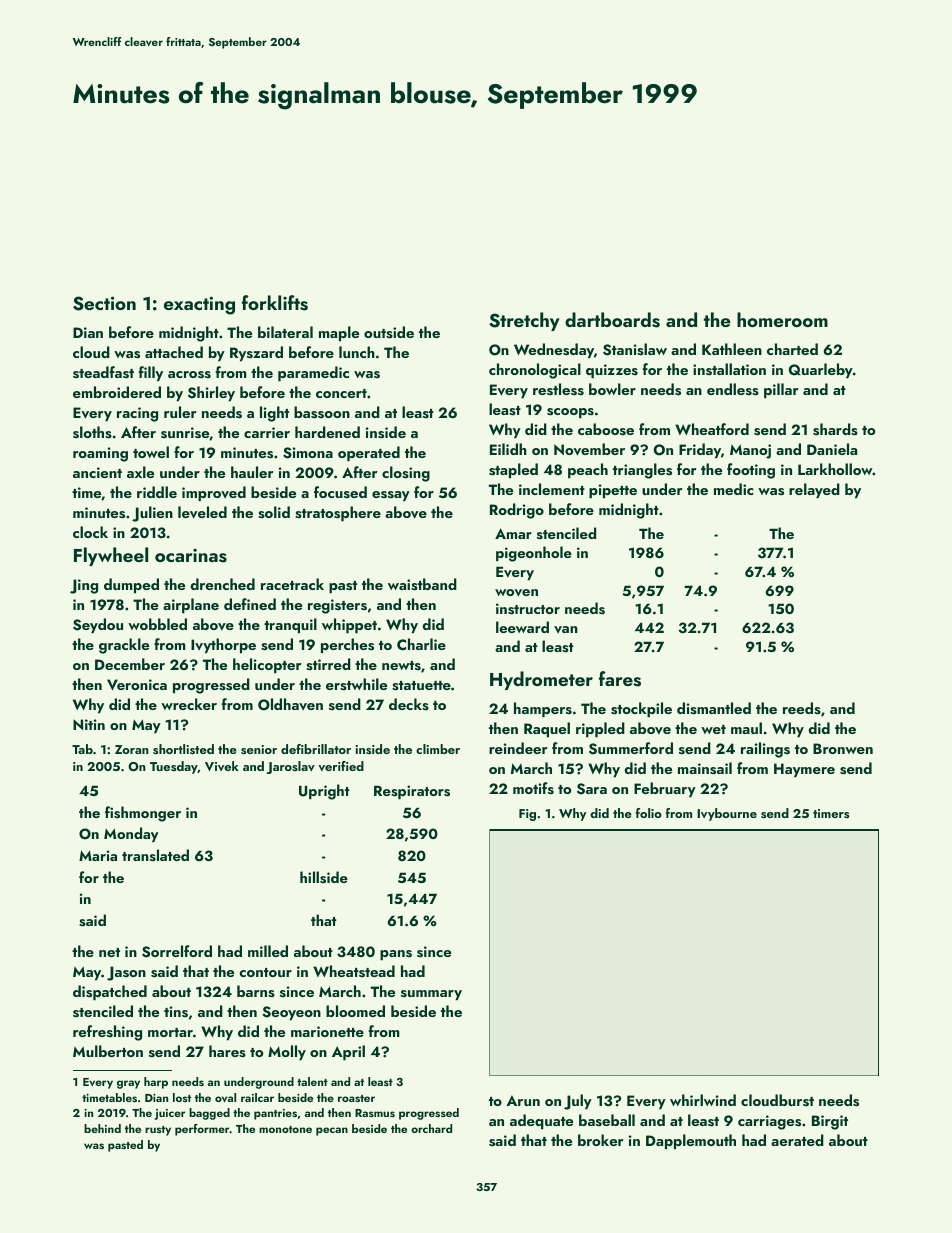 The height and width of the screenshot is (1233, 952). What do you see at coordinates (635, 349) in the screenshot?
I see `Stanislaw` at bounding box center [635, 349].
